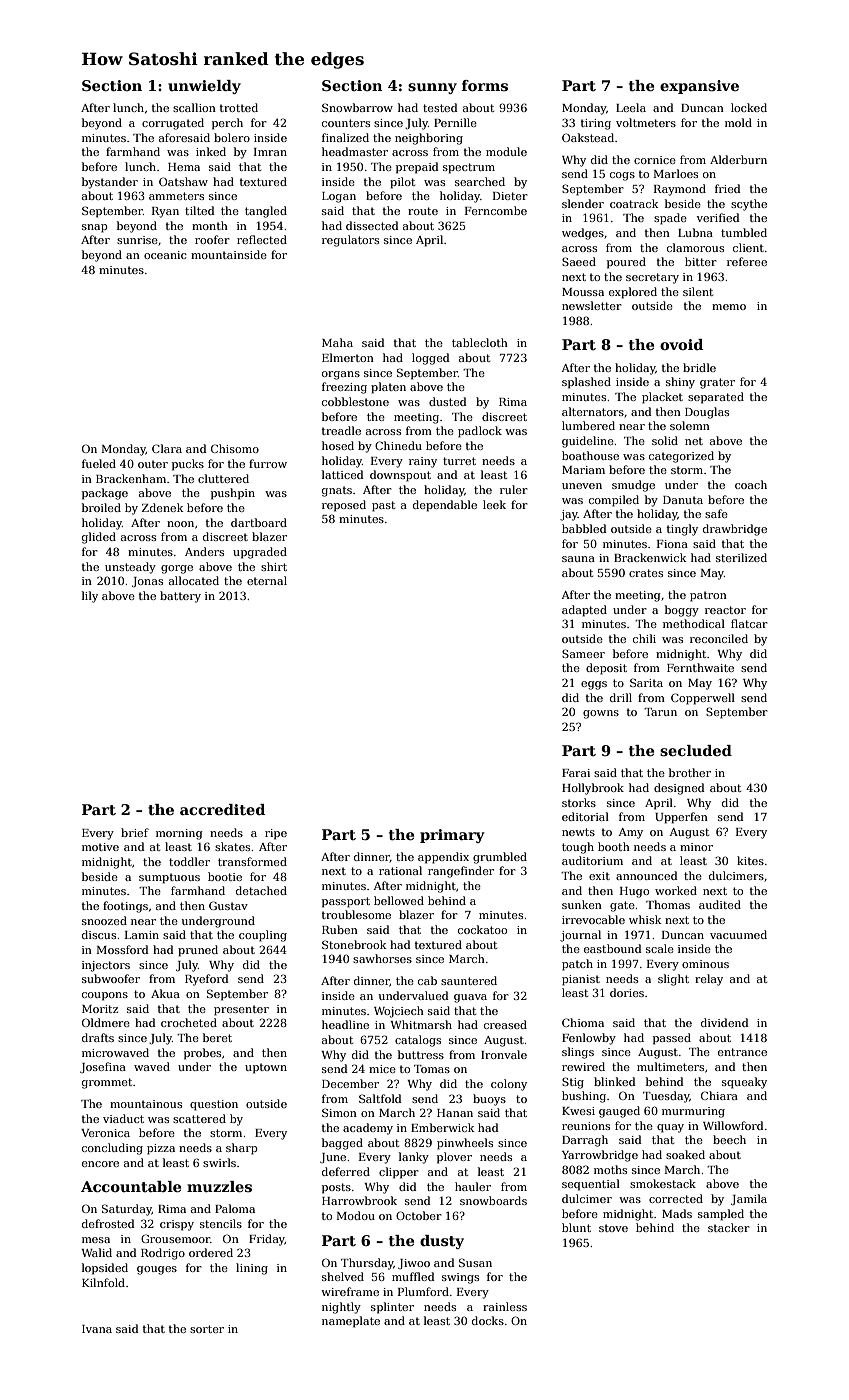 This screenshot has height=1400, width=849. Describe the element at coordinates (165, 255) in the screenshot. I see `oceanic` at that location.
